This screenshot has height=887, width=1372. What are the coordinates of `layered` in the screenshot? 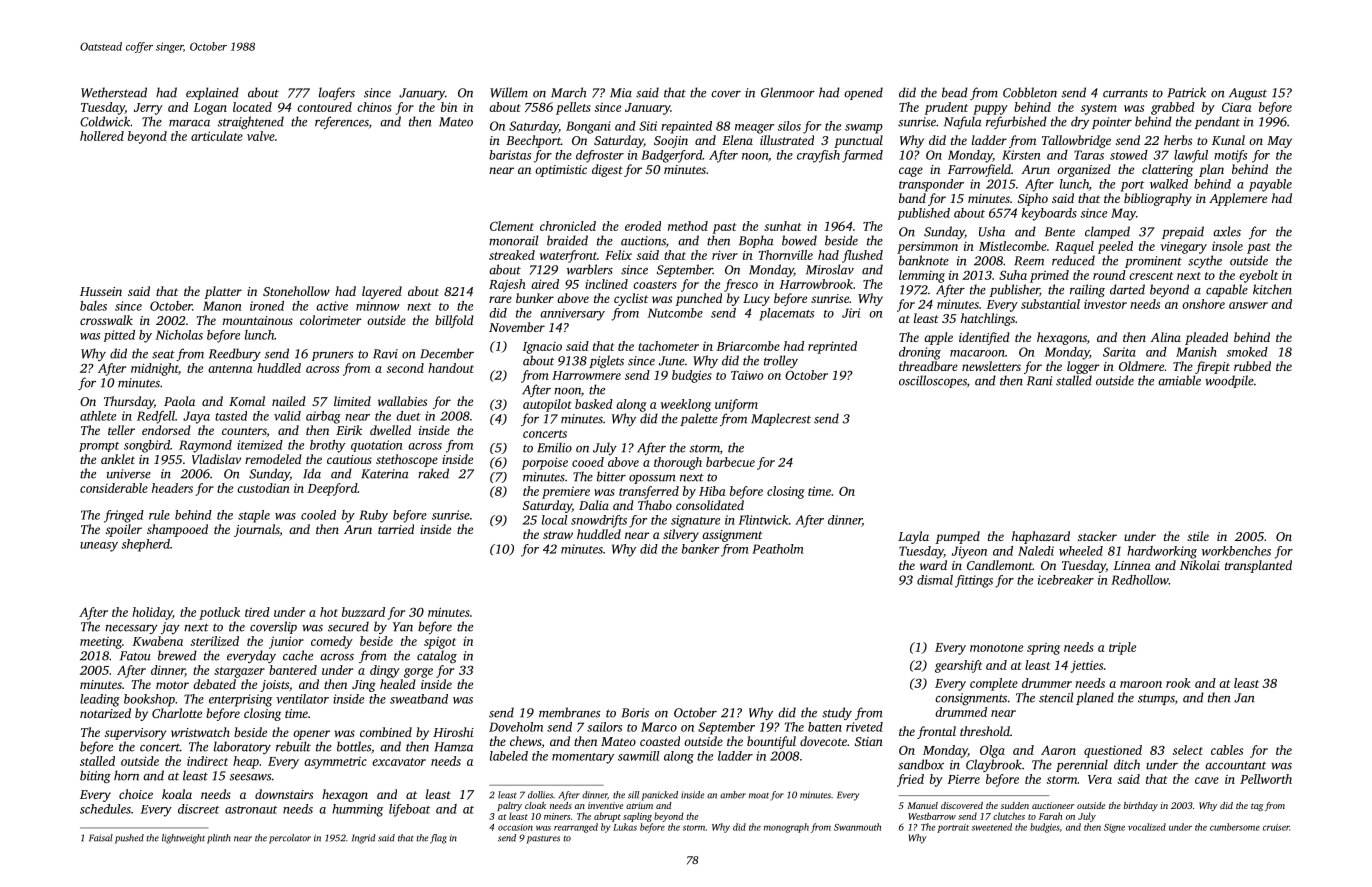 It's located at (382, 292).
